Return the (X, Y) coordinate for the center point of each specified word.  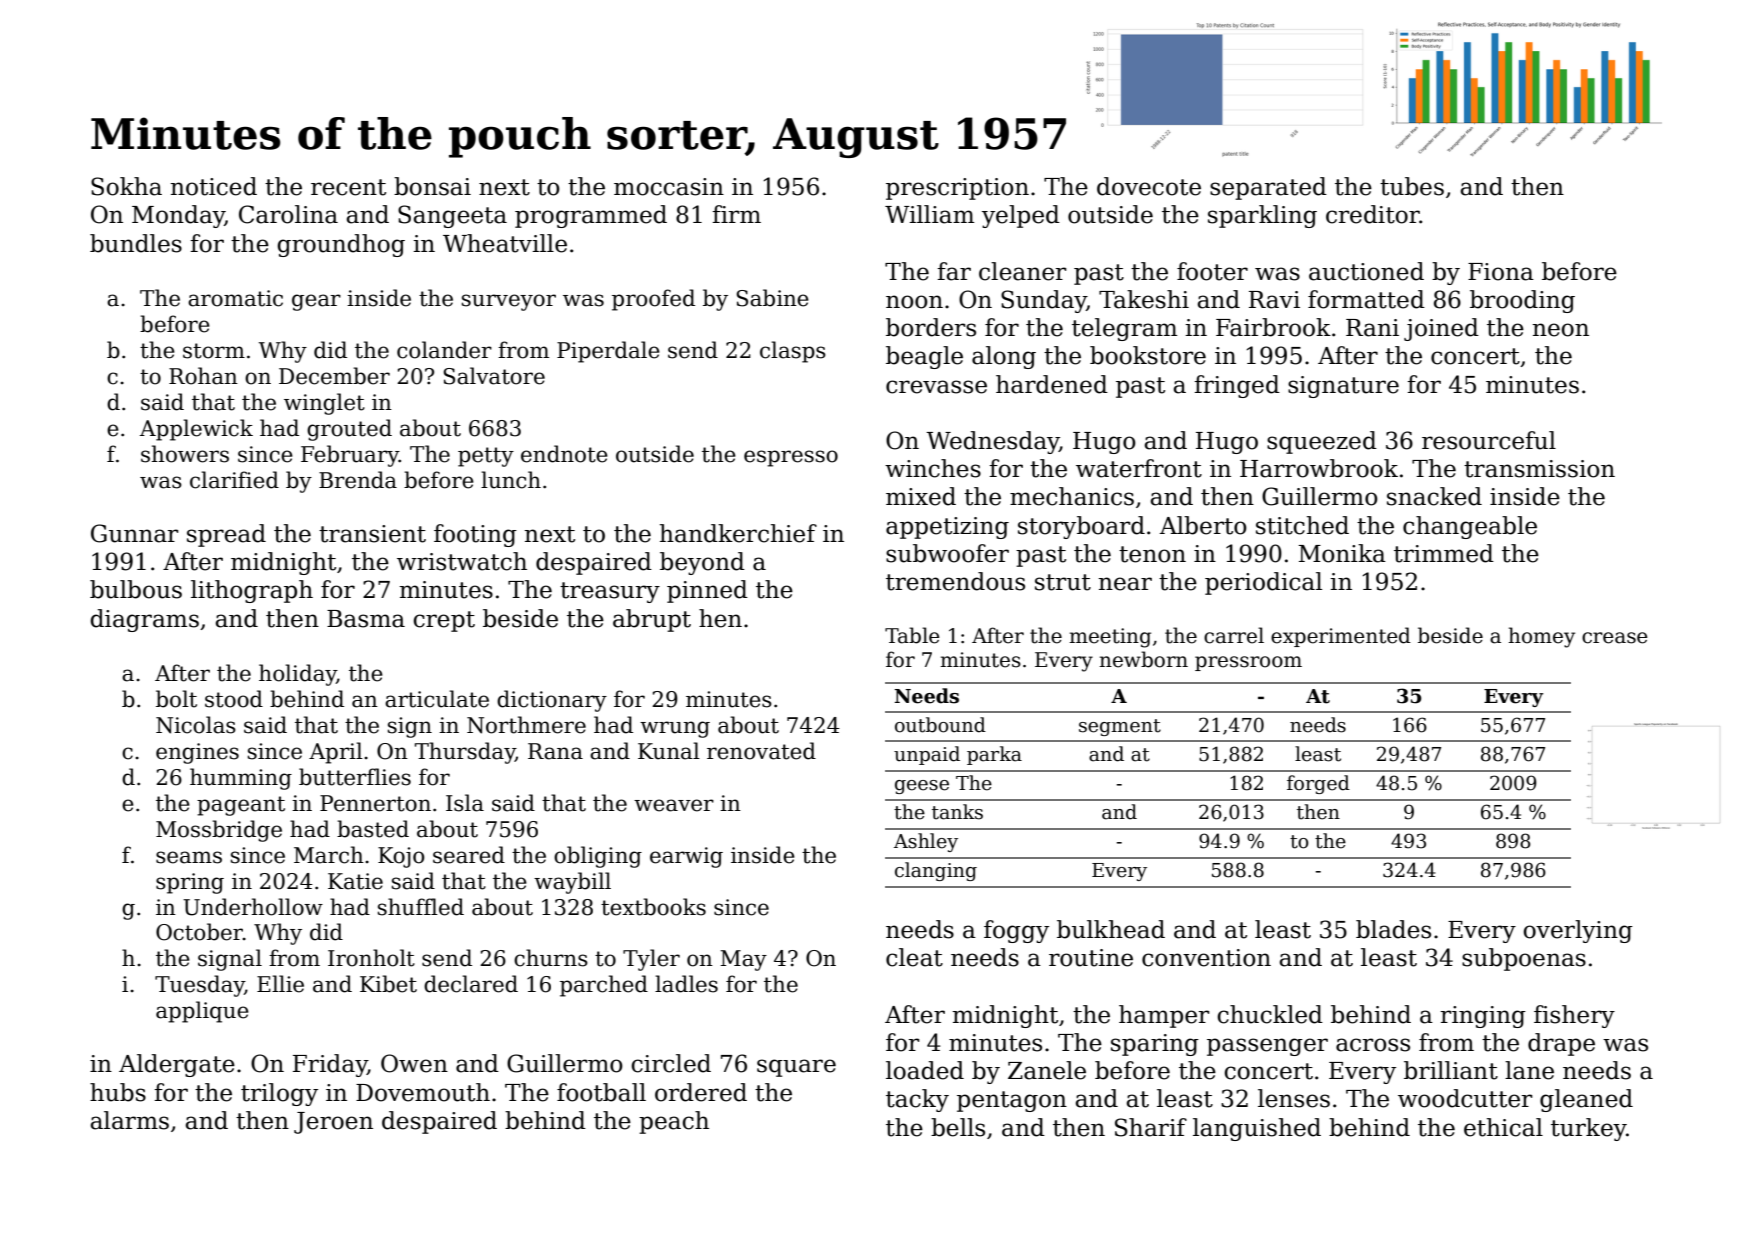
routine (1091, 958)
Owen (414, 1063)
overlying (1578, 931)
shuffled (421, 907)
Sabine (772, 298)
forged (1318, 784)
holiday (298, 675)
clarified (234, 480)
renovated (761, 751)
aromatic (235, 298)
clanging (936, 871)
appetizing (947, 528)
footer (1212, 271)
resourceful (1489, 440)
